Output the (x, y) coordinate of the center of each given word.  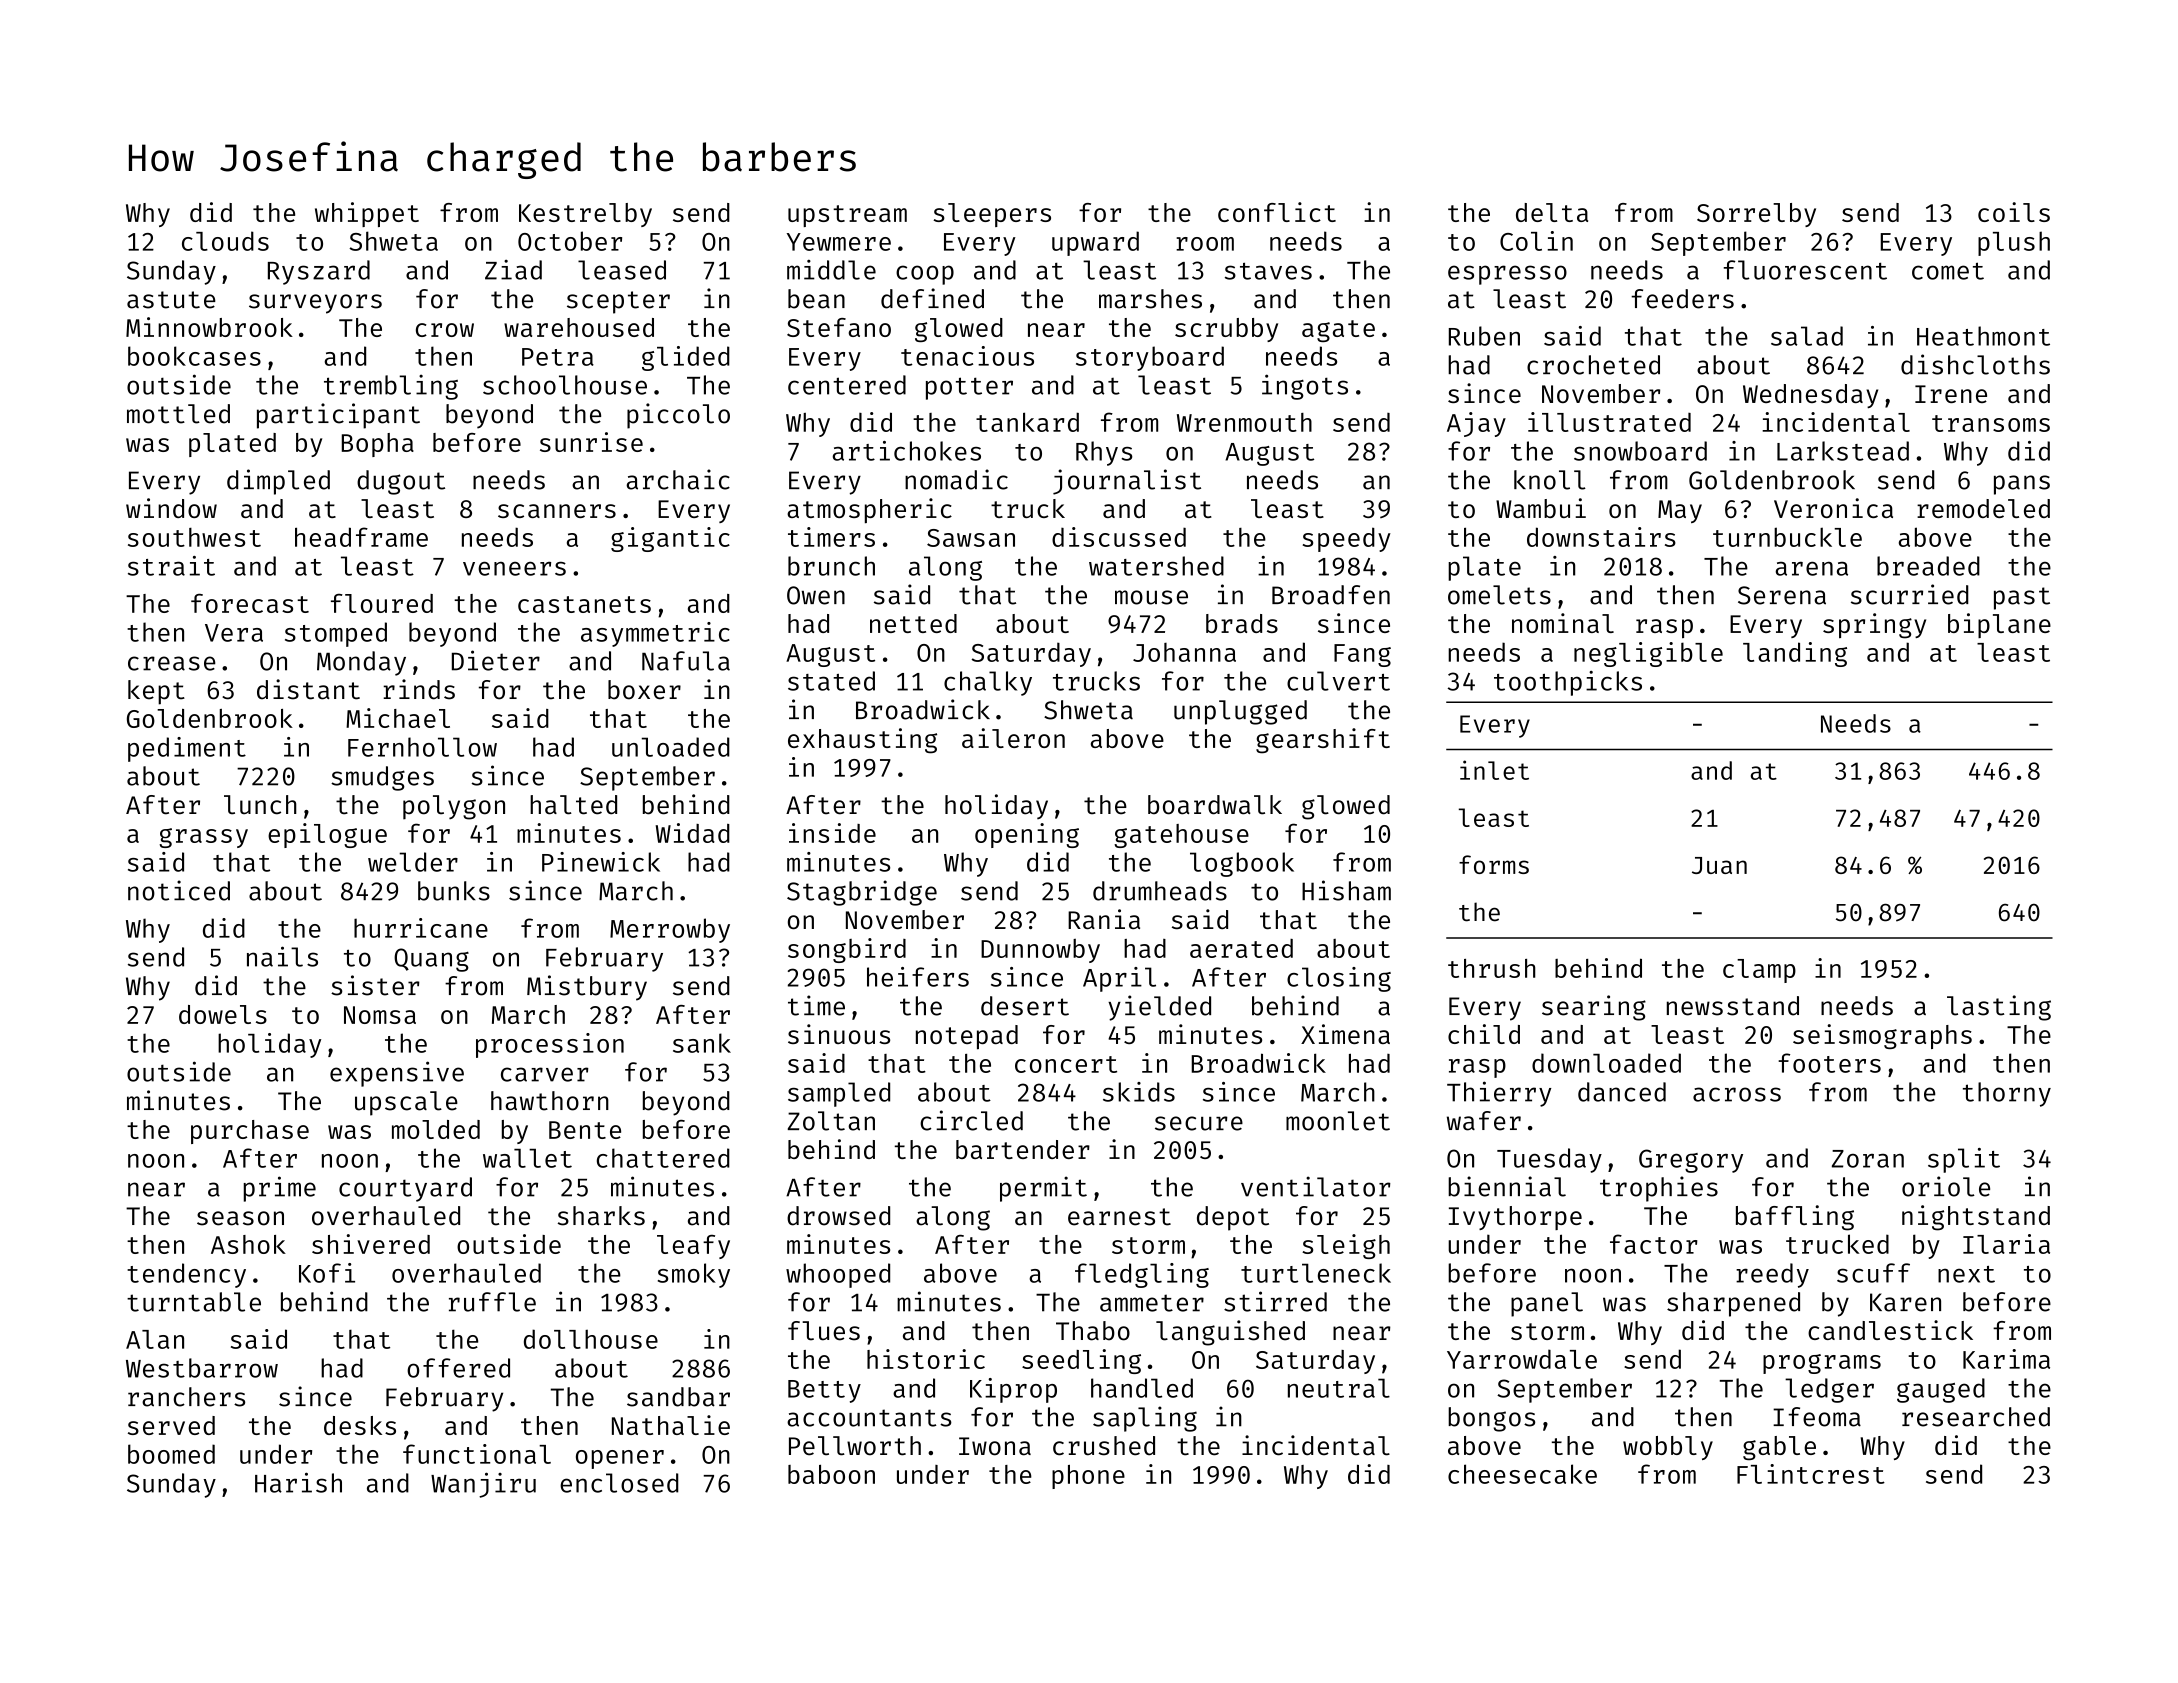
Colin (1536, 241)
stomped (336, 634)
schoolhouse (565, 385)
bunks (454, 891)
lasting (1999, 1008)
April (1119, 979)
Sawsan (971, 538)
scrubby (1226, 330)
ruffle (492, 1302)
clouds (225, 241)
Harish (298, 1482)
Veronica (1833, 508)
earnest (1119, 1217)
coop (925, 275)
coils (2014, 212)
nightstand (1976, 1218)
